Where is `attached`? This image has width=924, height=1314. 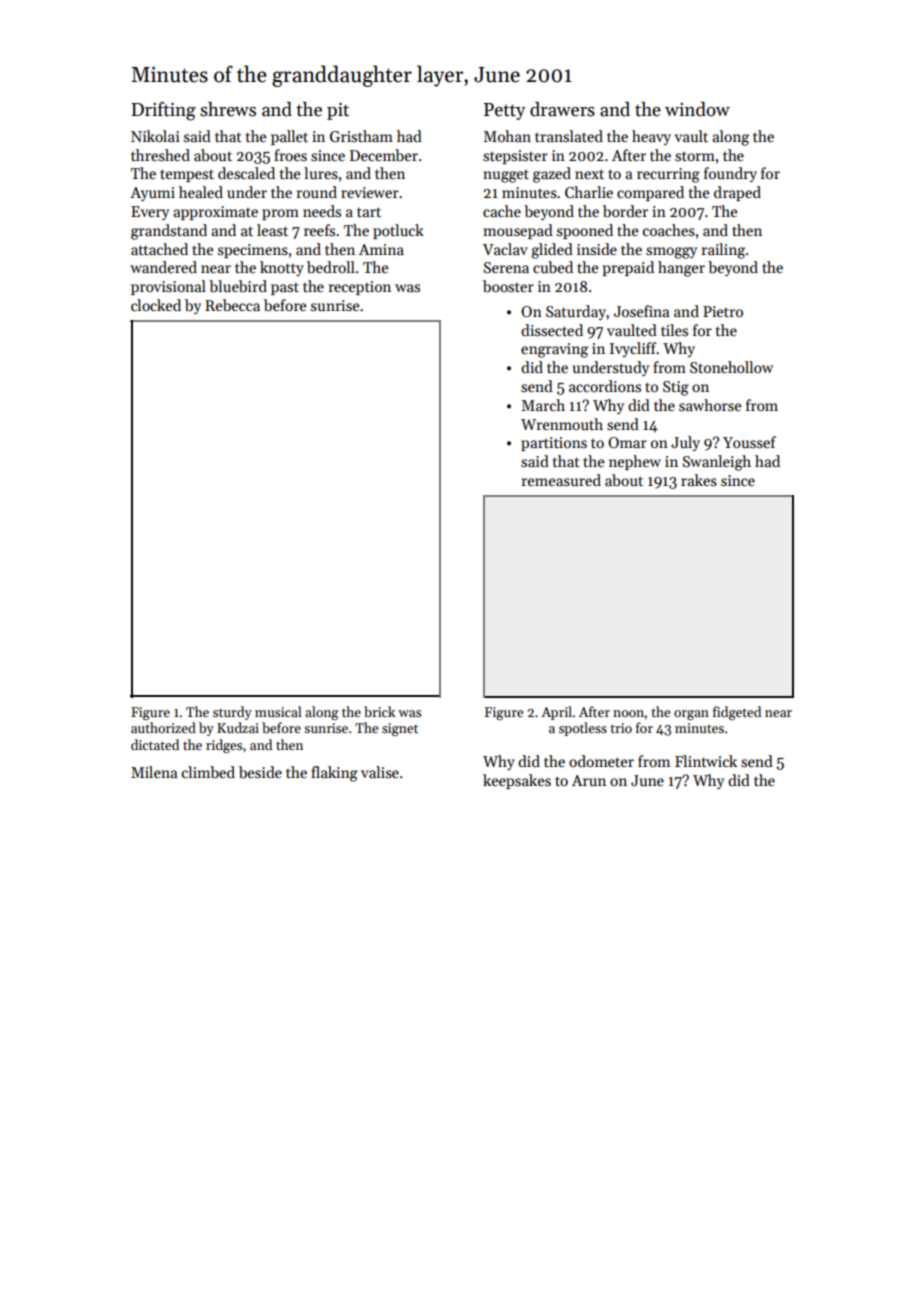 attached is located at coordinates (159, 249).
